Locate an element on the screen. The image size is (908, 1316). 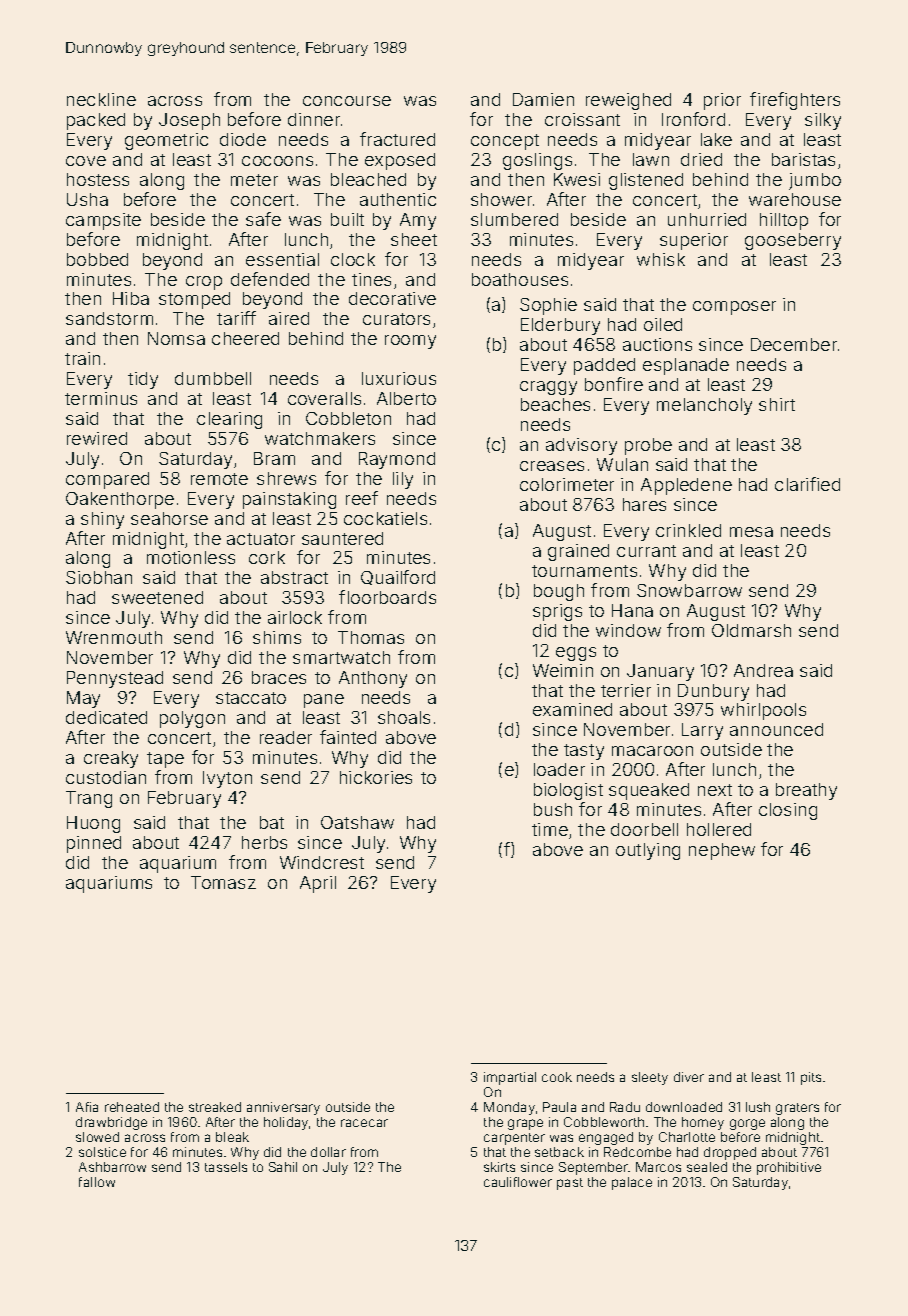
Damien is located at coordinates (543, 99).
